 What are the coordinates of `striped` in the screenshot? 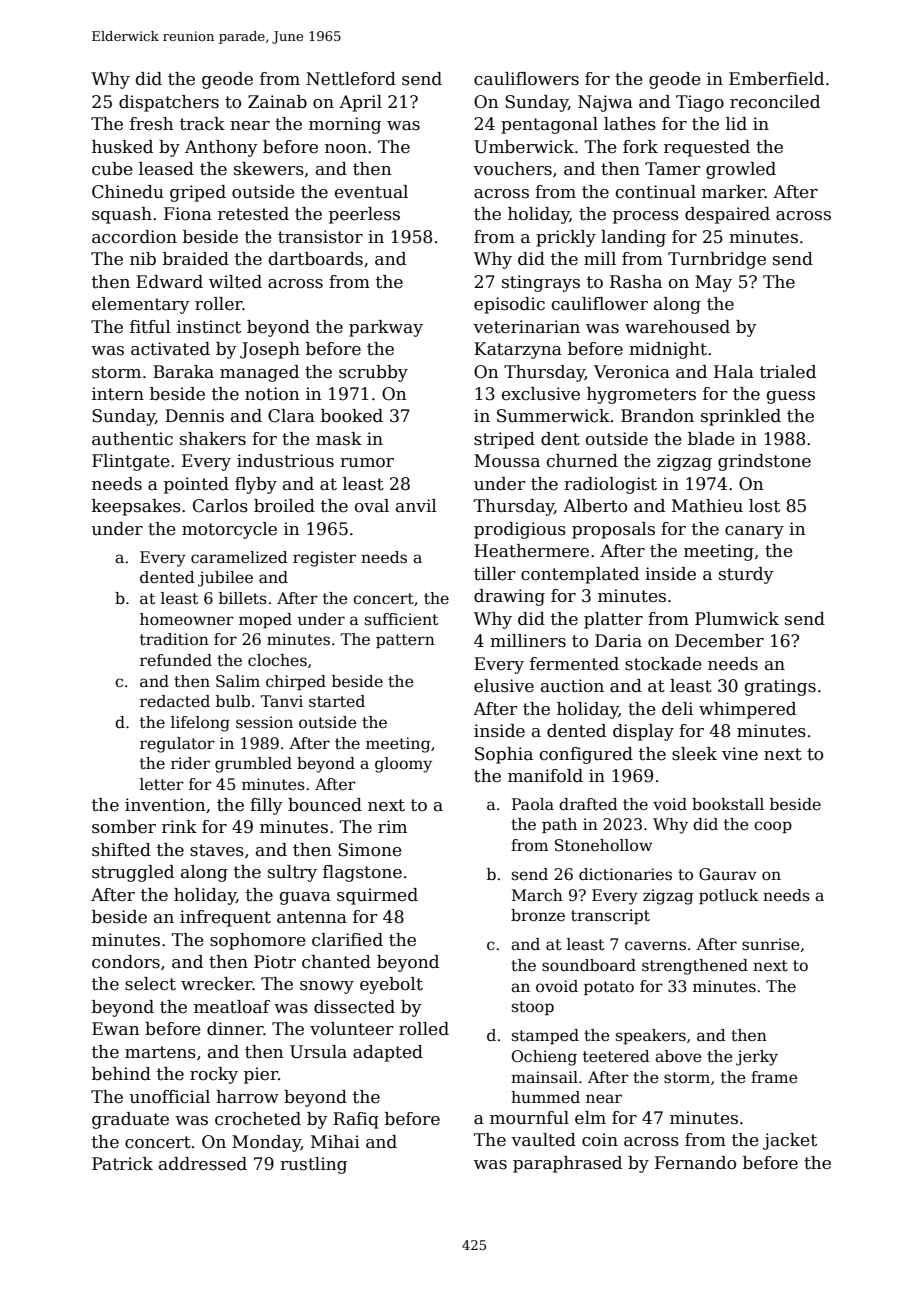 It's located at (504, 440).
